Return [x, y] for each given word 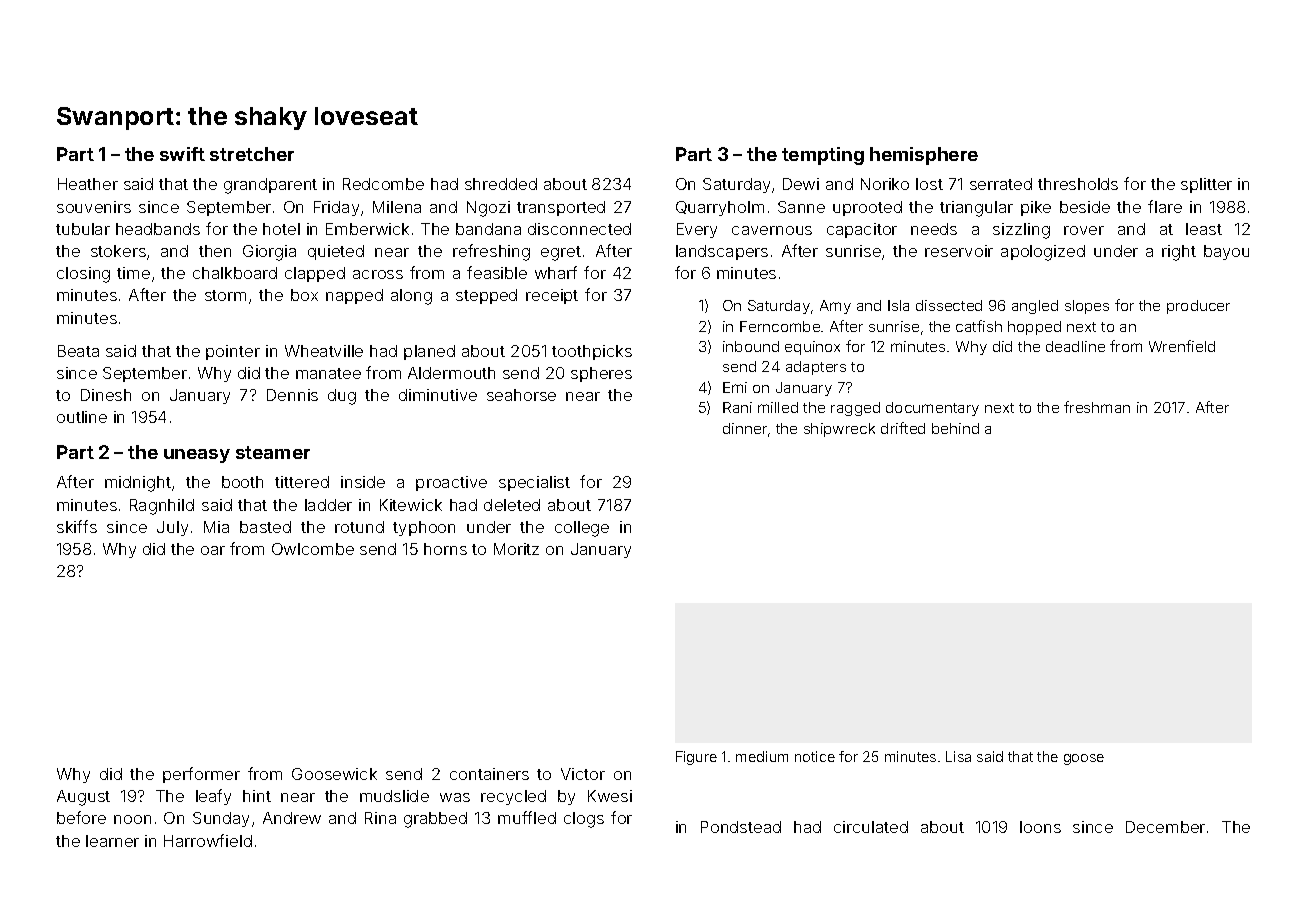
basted [265, 527]
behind [955, 428]
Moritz [516, 549]
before [81, 817]
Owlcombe [313, 549]
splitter [1206, 185]
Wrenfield [1182, 346]
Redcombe [383, 184]
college [582, 529]
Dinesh [106, 395]
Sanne [801, 207]
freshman [1097, 407]
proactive [451, 483]
